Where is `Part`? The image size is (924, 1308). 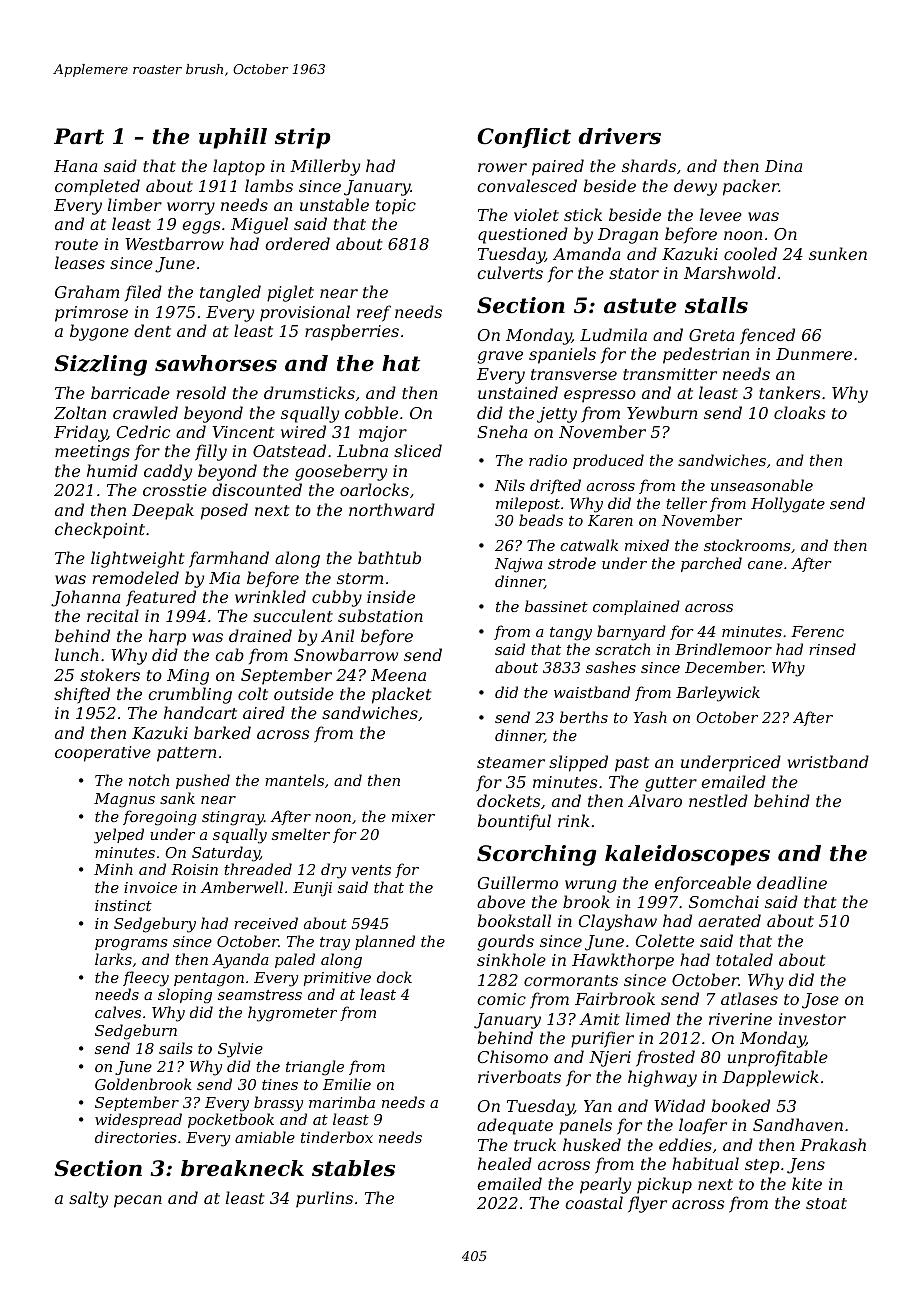 Part is located at coordinates (79, 136).
